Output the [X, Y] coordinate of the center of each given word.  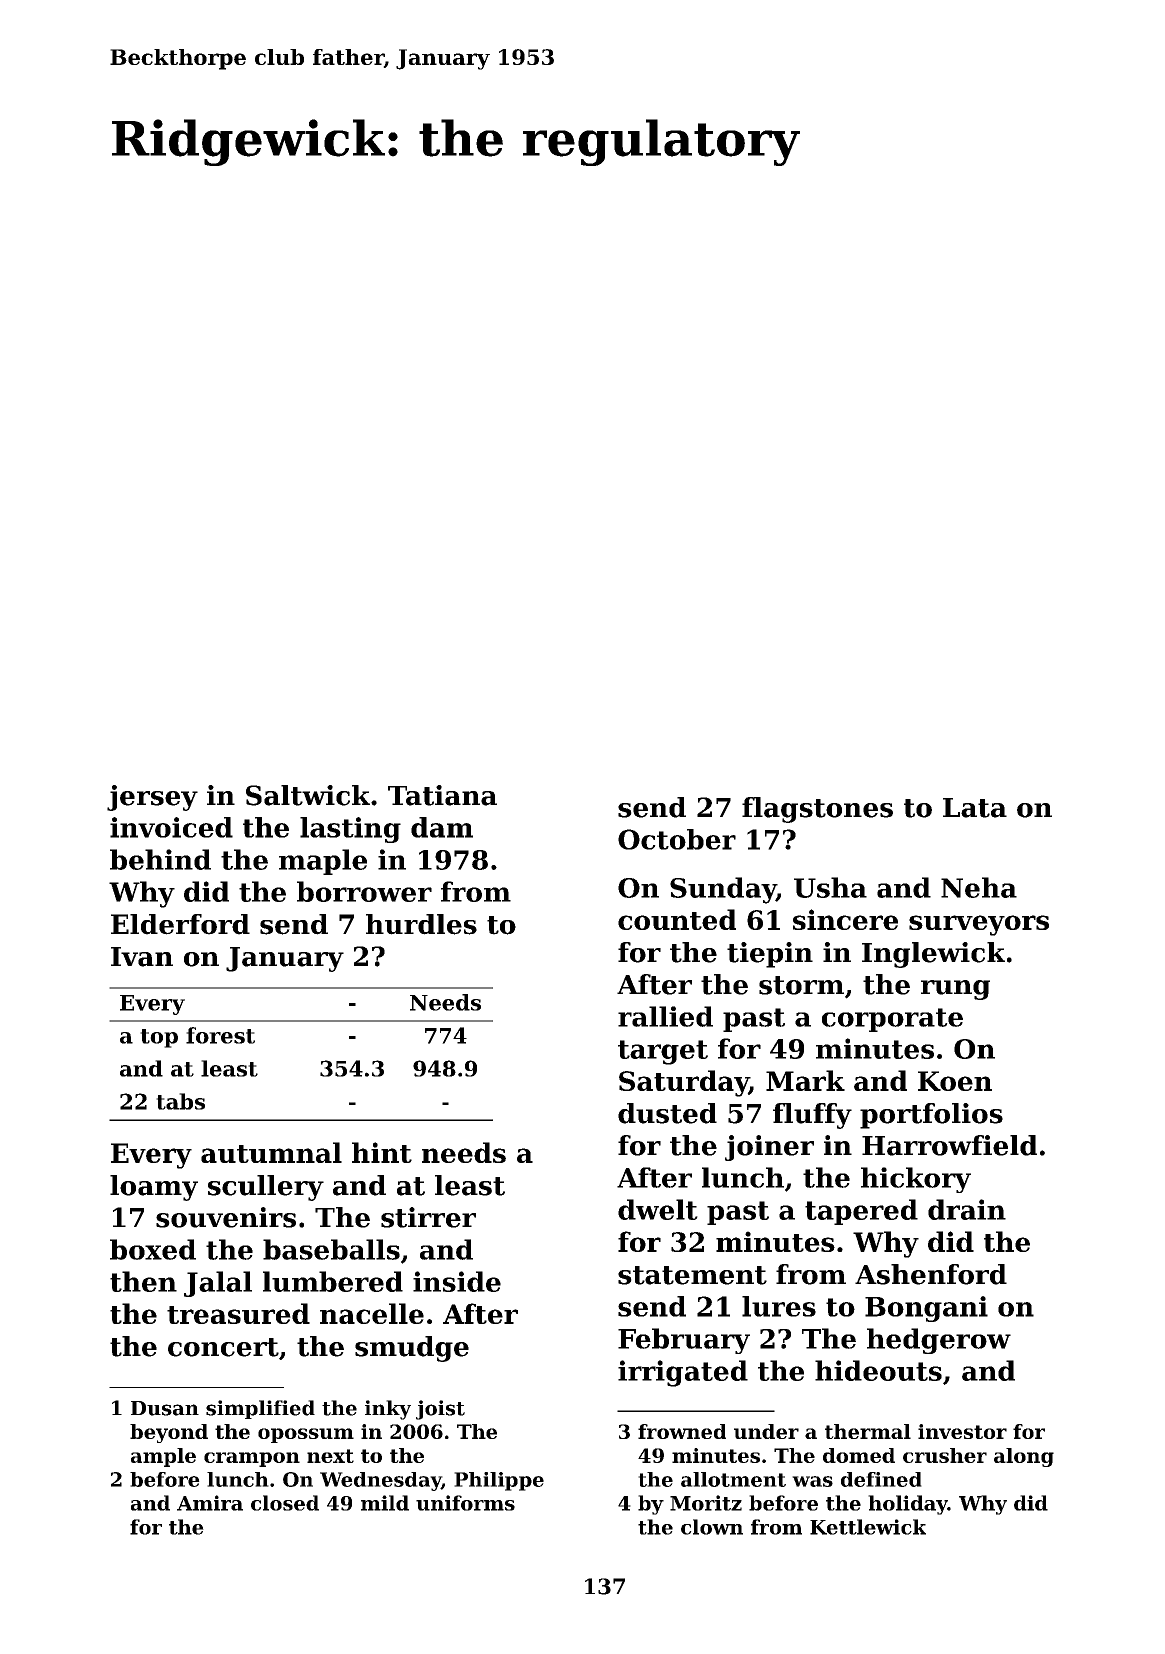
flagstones [817, 810]
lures [779, 1306]
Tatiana [442, 795]
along [1024, 1457]
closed [285, 1503]
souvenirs [226, 1217]
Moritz [706, 1503]
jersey [152, 798]
